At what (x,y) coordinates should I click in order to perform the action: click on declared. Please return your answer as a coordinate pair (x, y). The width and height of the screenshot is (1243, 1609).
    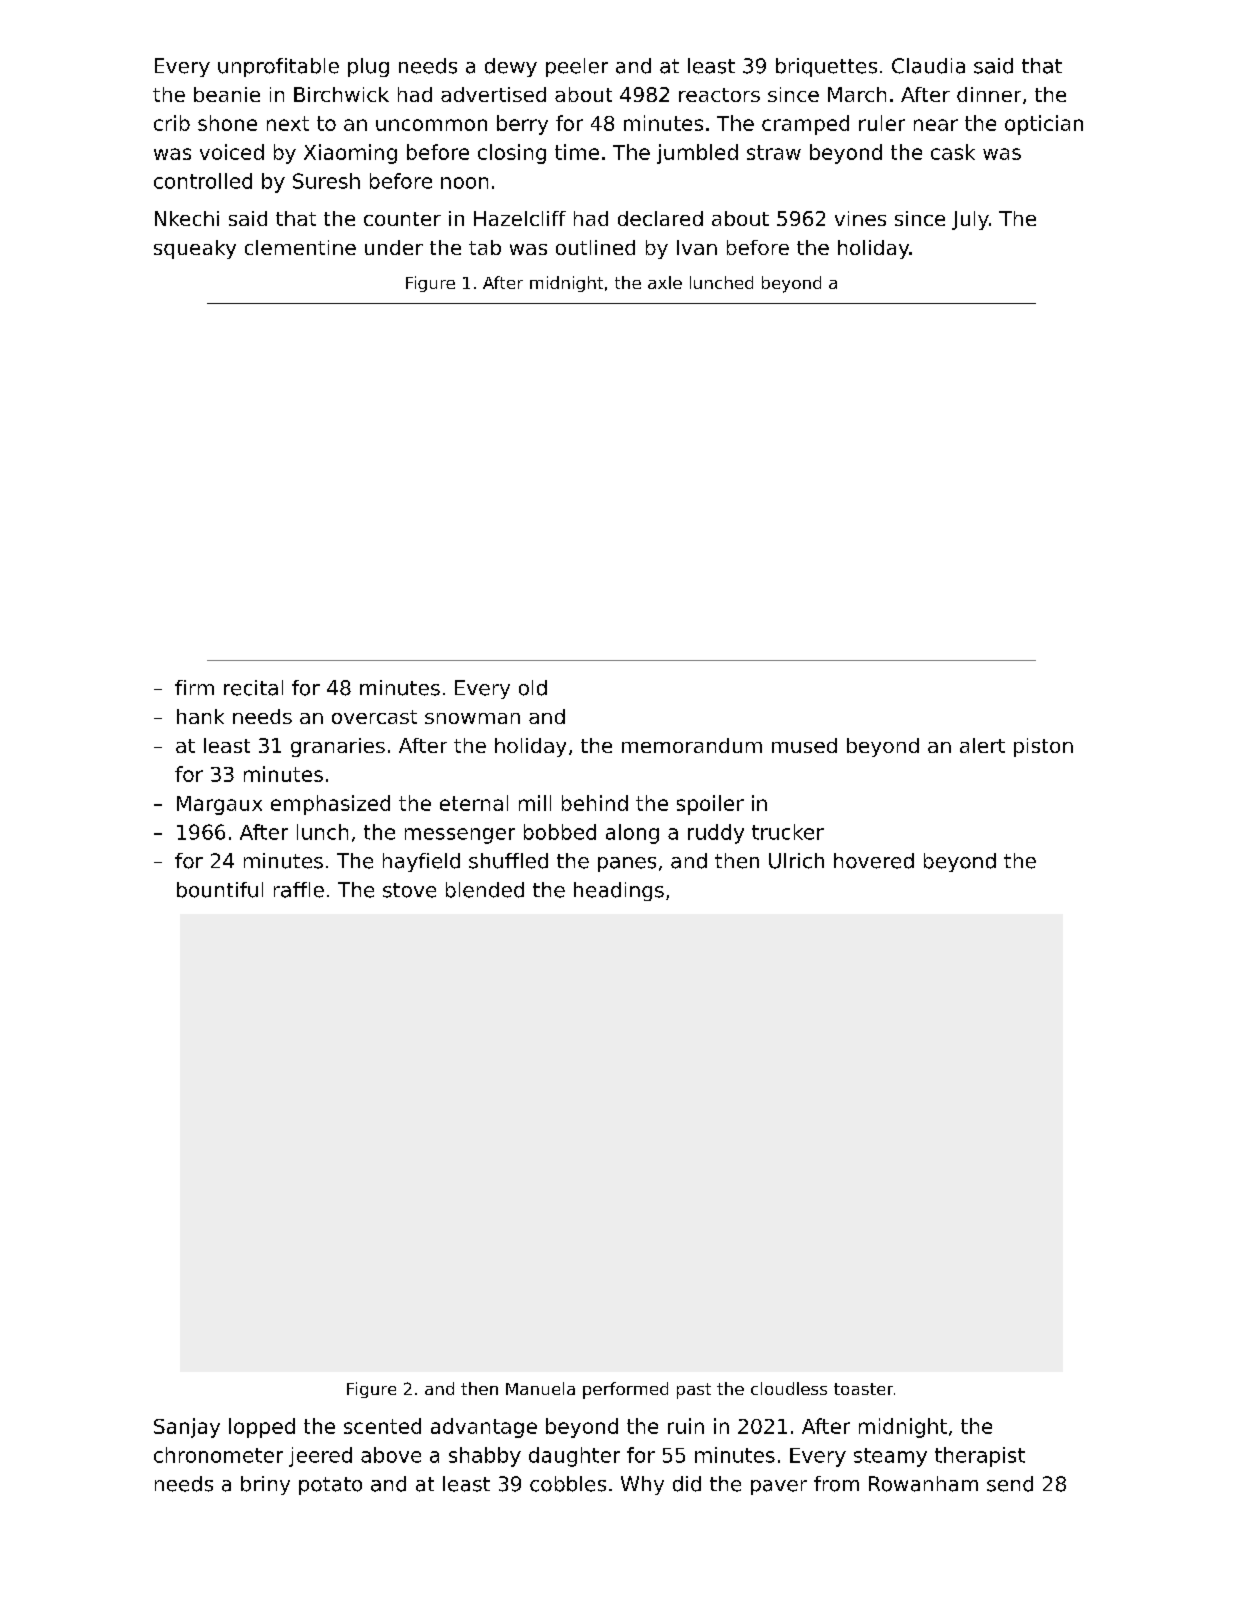
    Looking at the image, I should click on (660, 218).
